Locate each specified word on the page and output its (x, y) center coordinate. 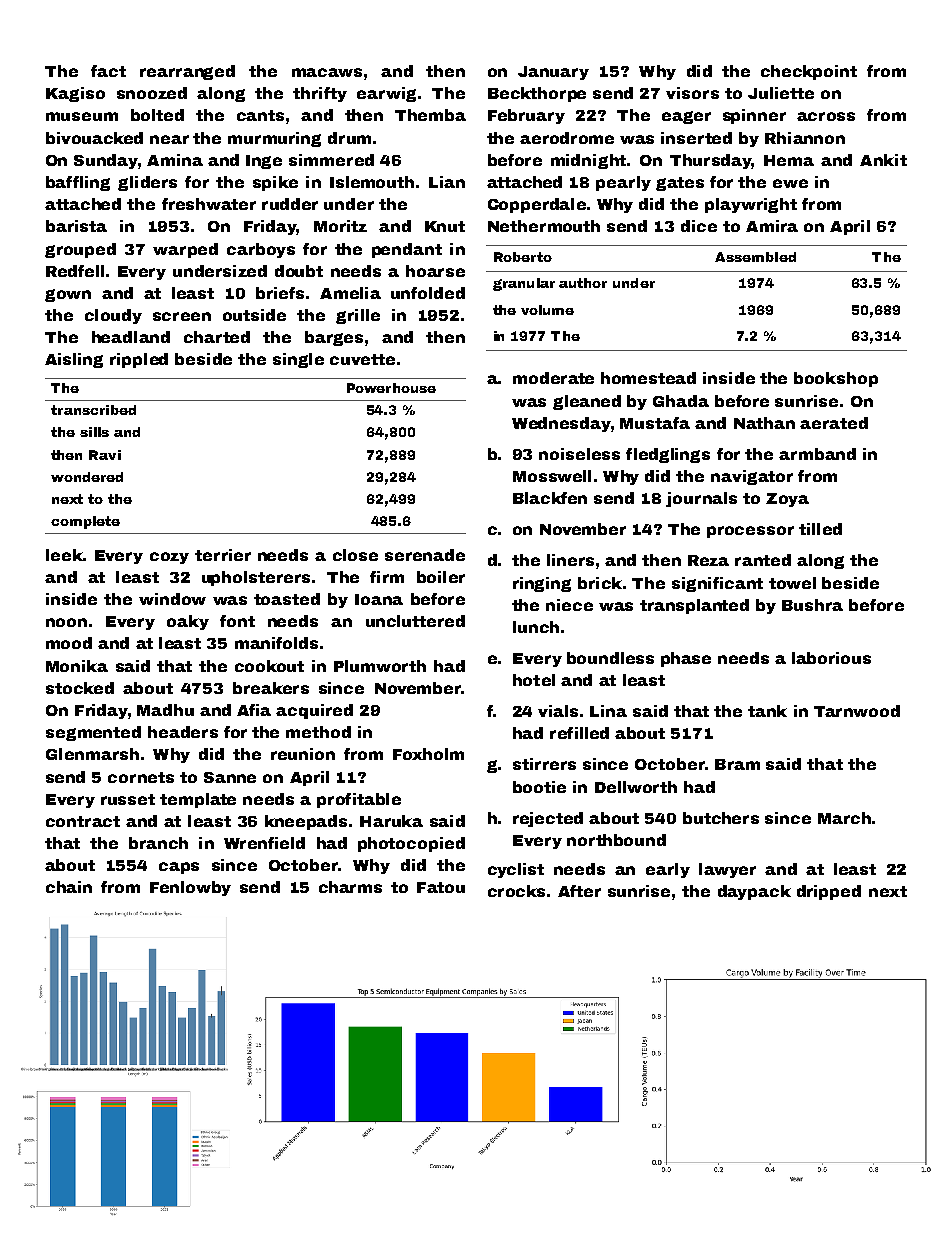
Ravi (105, 455)
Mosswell (552, 476)
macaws (327, 72)
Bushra (812, 605)
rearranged (187, 72)
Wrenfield (264, 843)
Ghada (681, 401)
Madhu (165, 710)
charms (350, 887)
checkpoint (809, 72)
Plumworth (380, 666)
